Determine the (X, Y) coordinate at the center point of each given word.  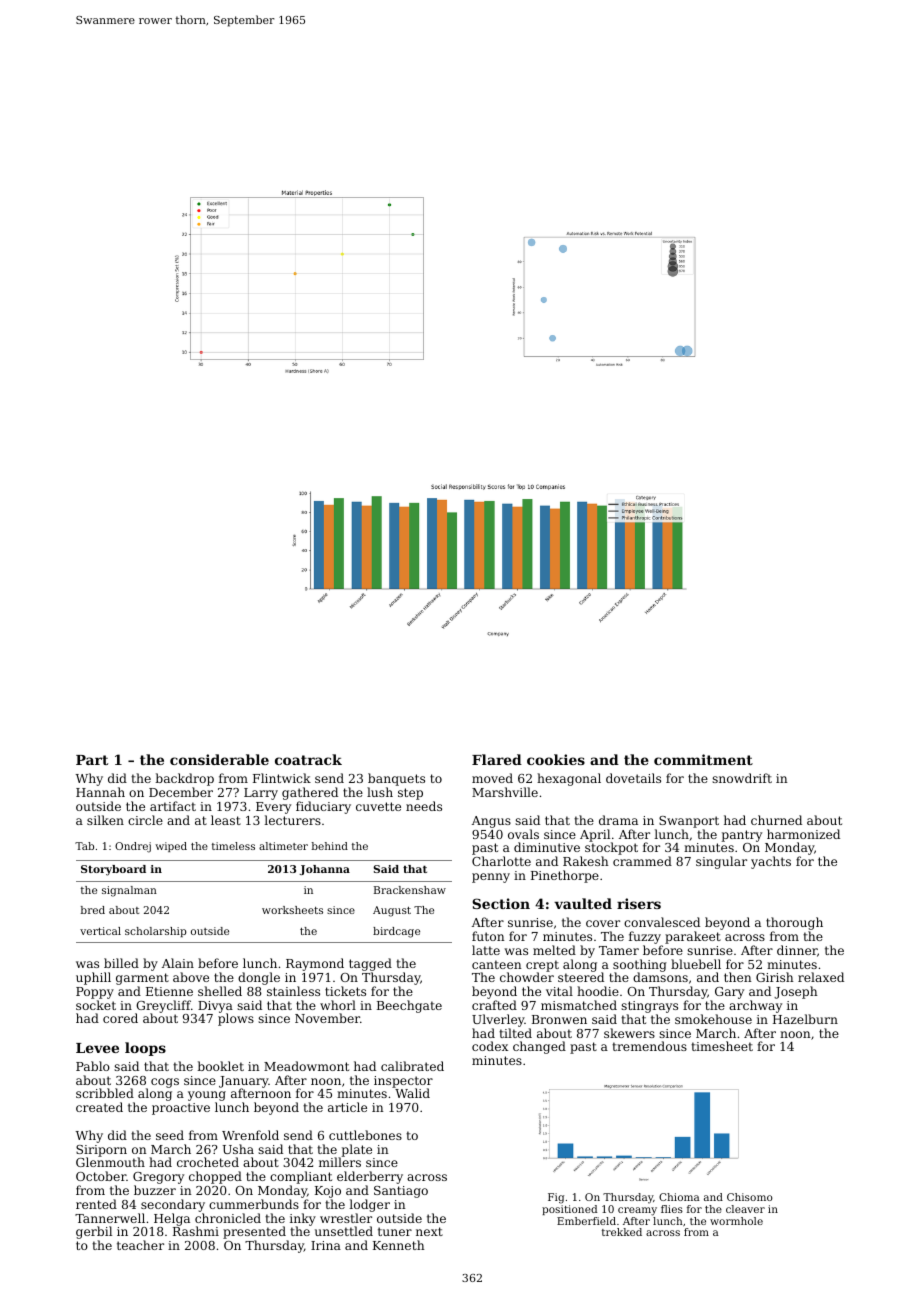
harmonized (803, 834)
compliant (301, 1177)
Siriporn (101, 1151)
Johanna (324, 870)
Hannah (100, 792)
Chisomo (750, 1197)
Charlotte (501, 861)
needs (424, 806)
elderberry (370, 1177)
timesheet (722, 1046)
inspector (403, 1082)
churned (776, 820)
